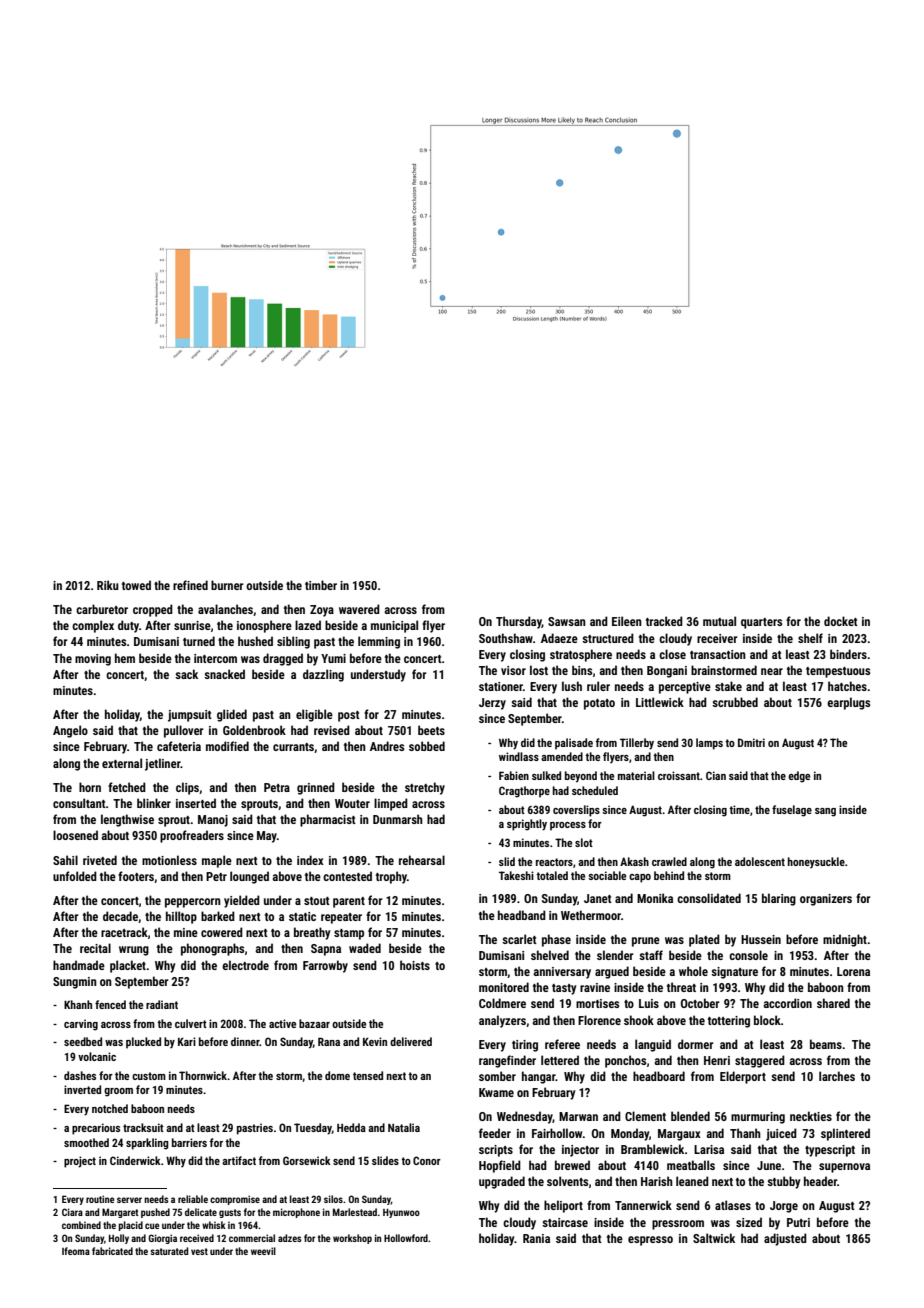  I want to click on peppercorn, so click(193, 903).
